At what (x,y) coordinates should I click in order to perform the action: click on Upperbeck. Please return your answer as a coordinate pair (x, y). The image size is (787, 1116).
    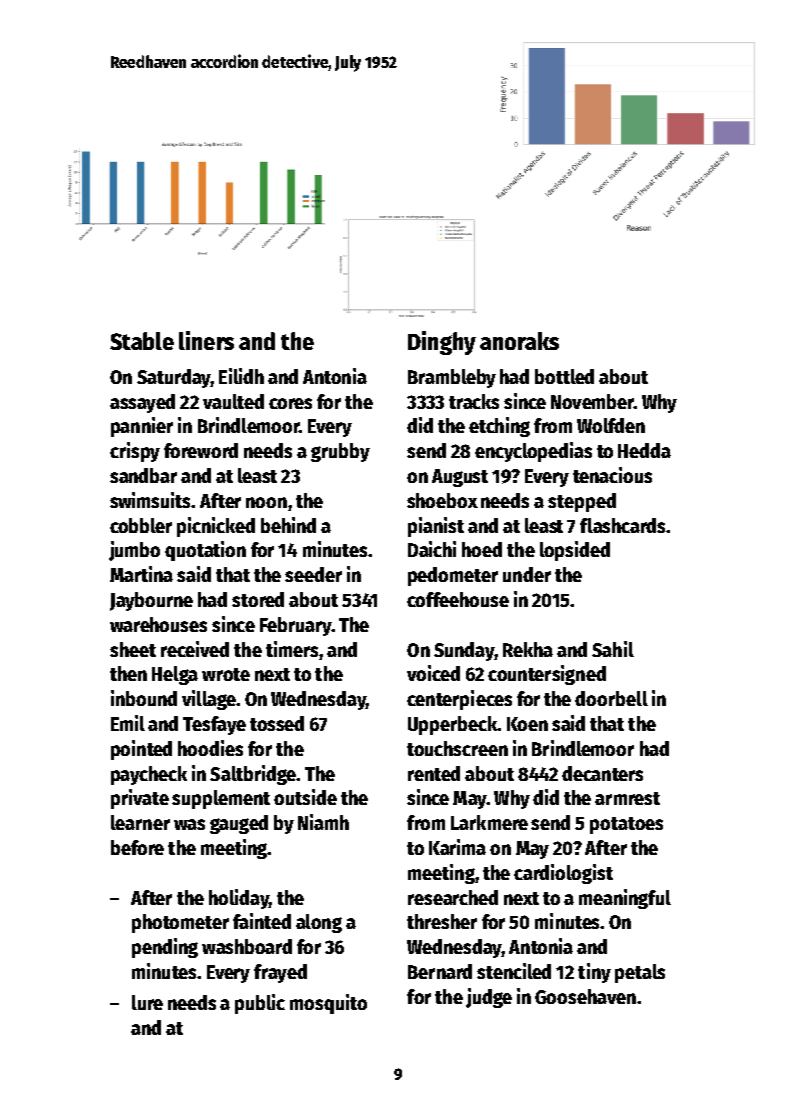
    Looking at the image, I should click on (453, 725).
